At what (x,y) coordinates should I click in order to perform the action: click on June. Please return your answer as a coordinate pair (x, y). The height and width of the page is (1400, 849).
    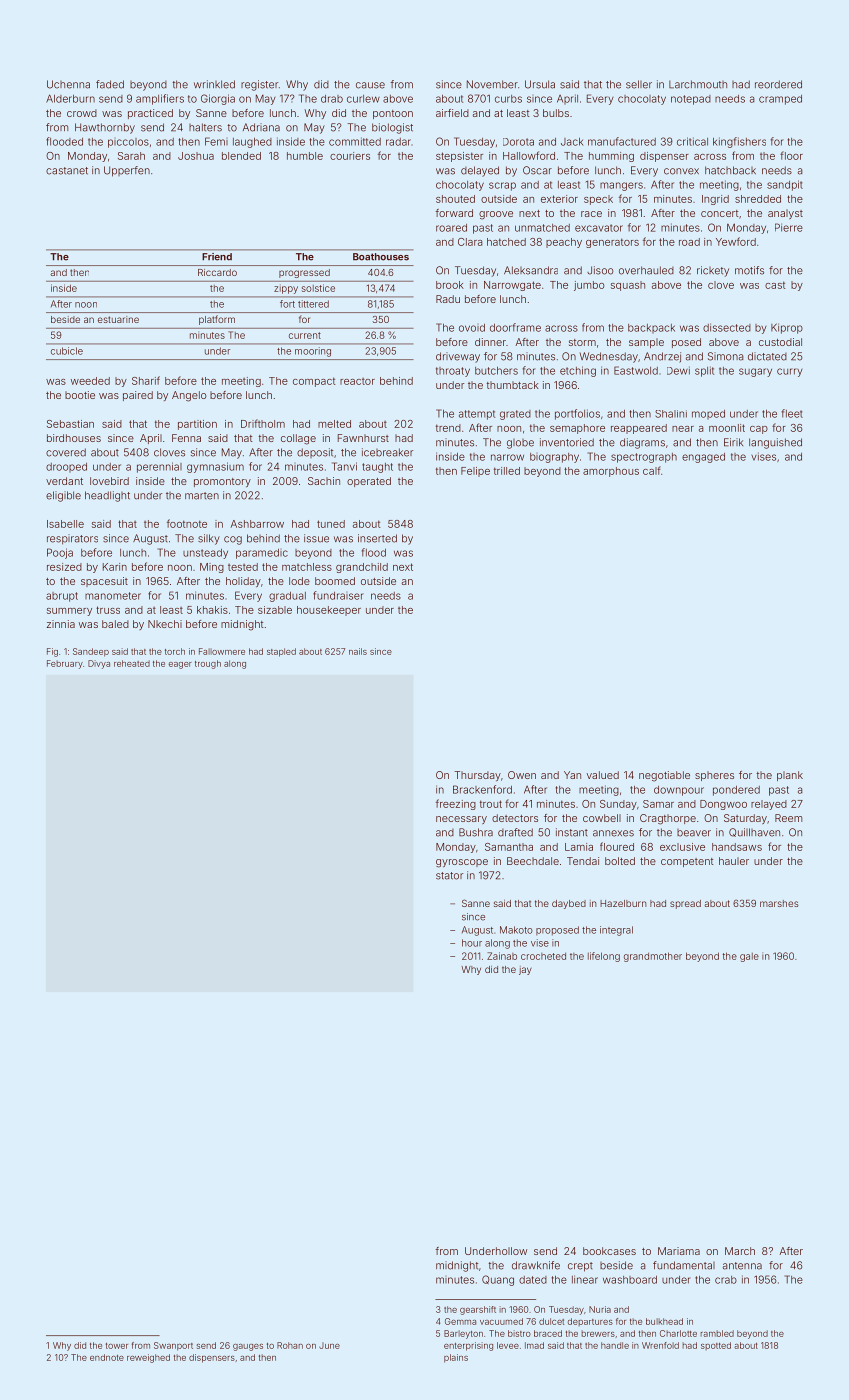
    Looking at the image, I should click on (329, 1345).
